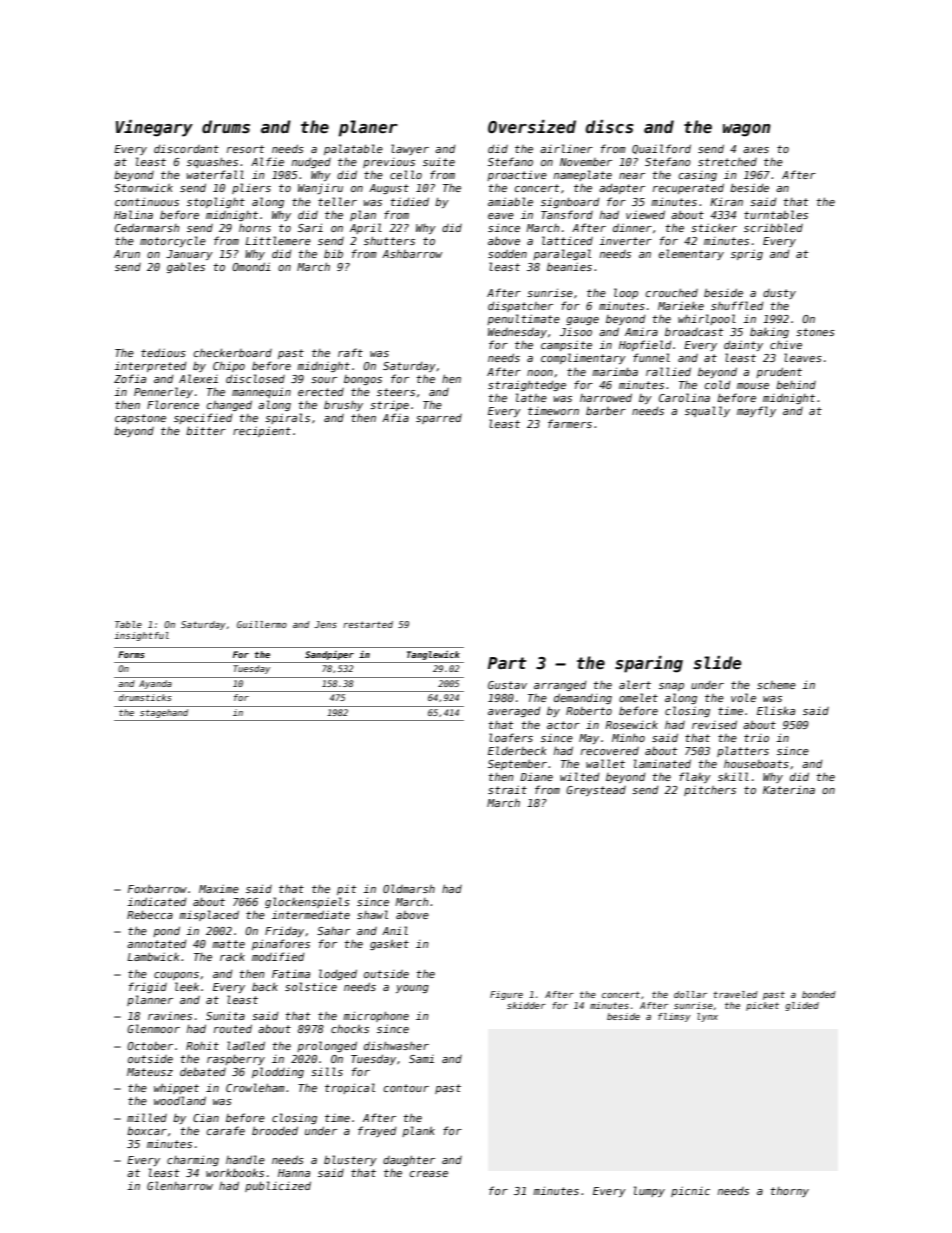 The image size is (952, 1233). Describe the element at coordinates (717, 663) in the document. I see `slide` at that location.
